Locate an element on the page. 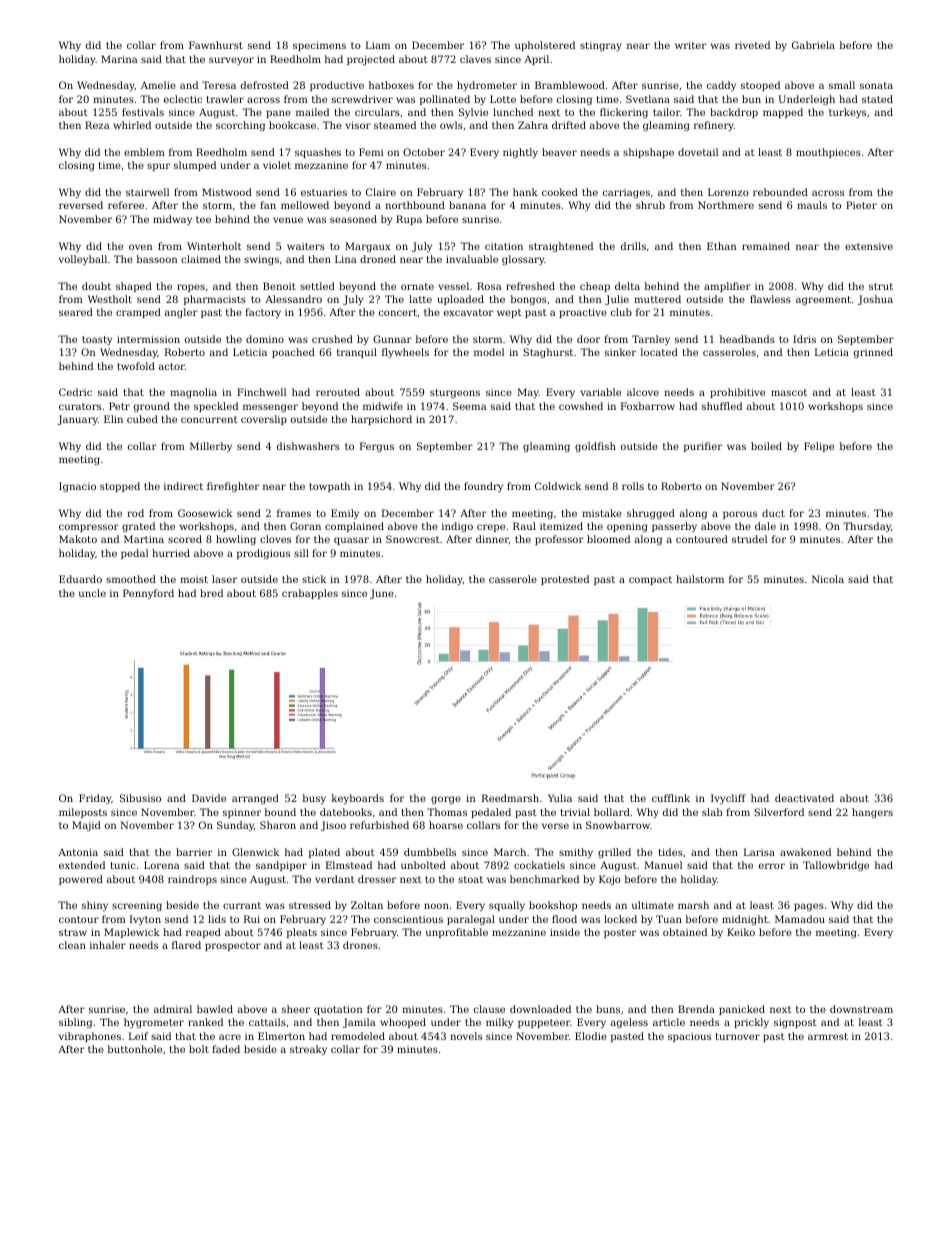 This page has height=1233, width=952. upholstered is located at coordinates (545, 46).
